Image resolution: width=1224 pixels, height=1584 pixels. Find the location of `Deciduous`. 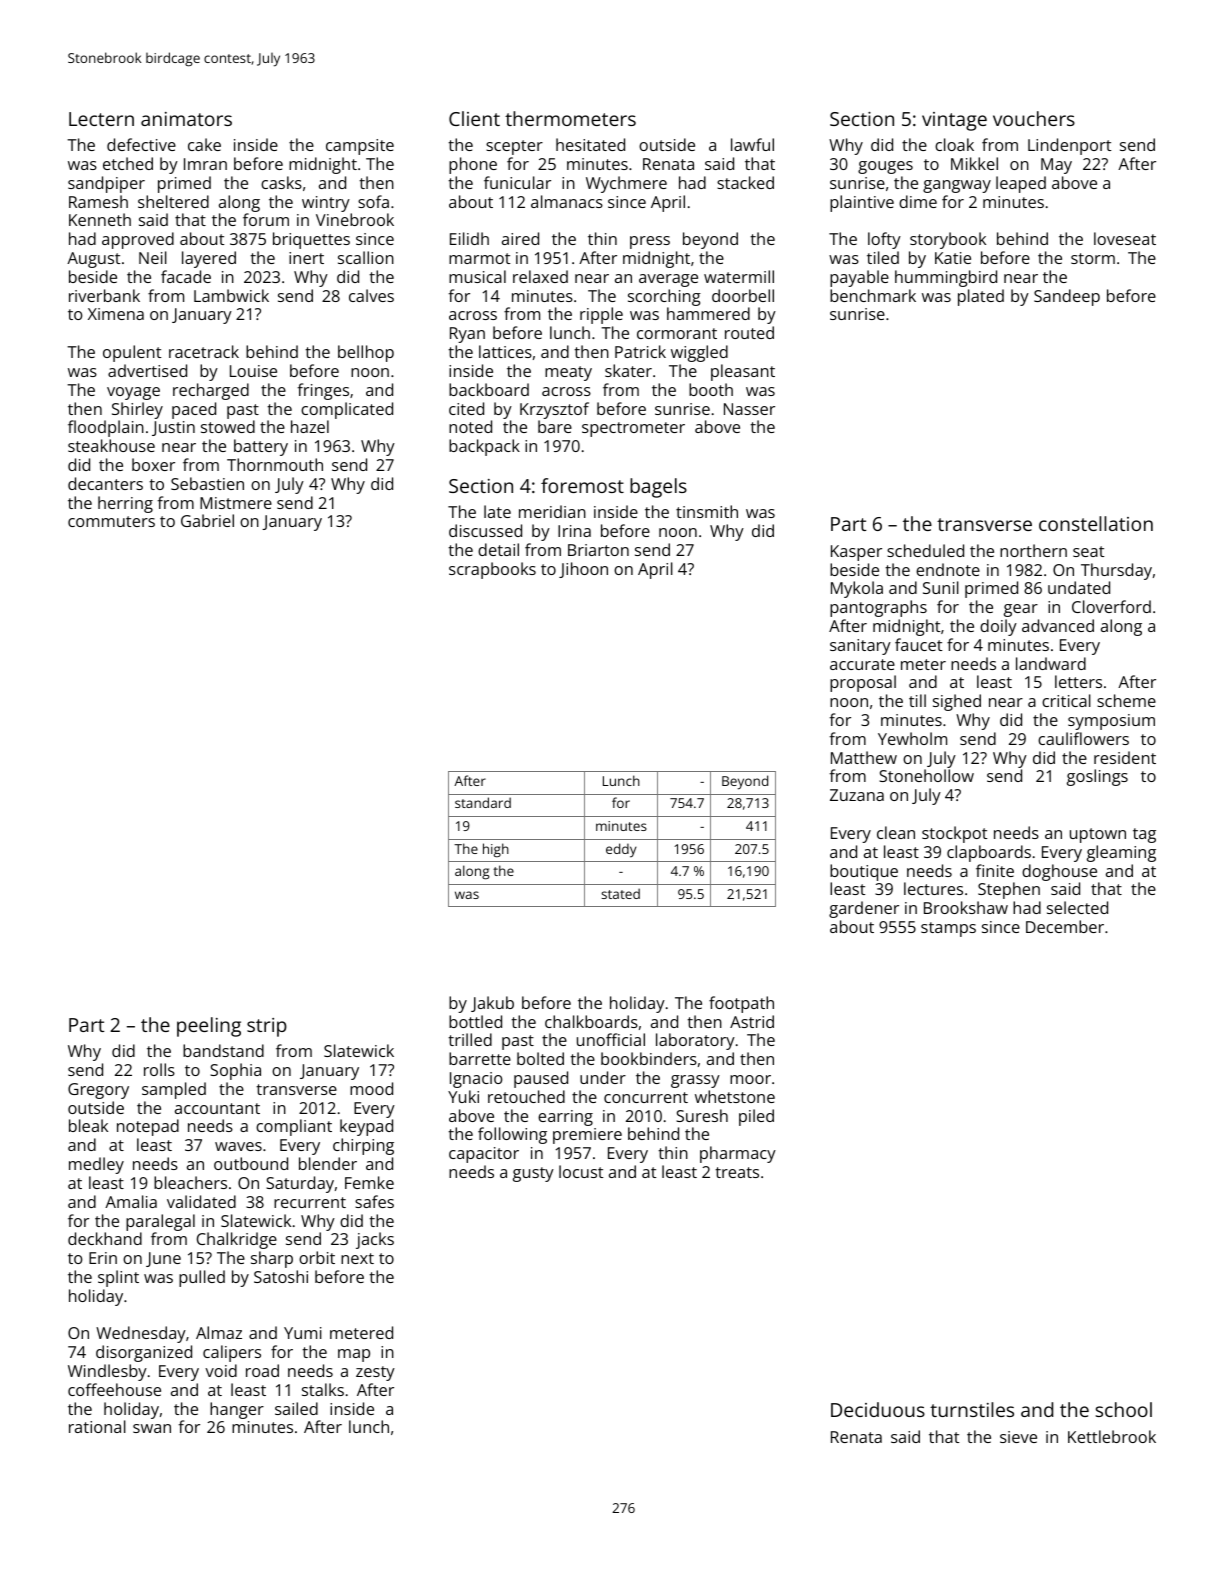

Deciduous is located at coordinates (878, 1409).
